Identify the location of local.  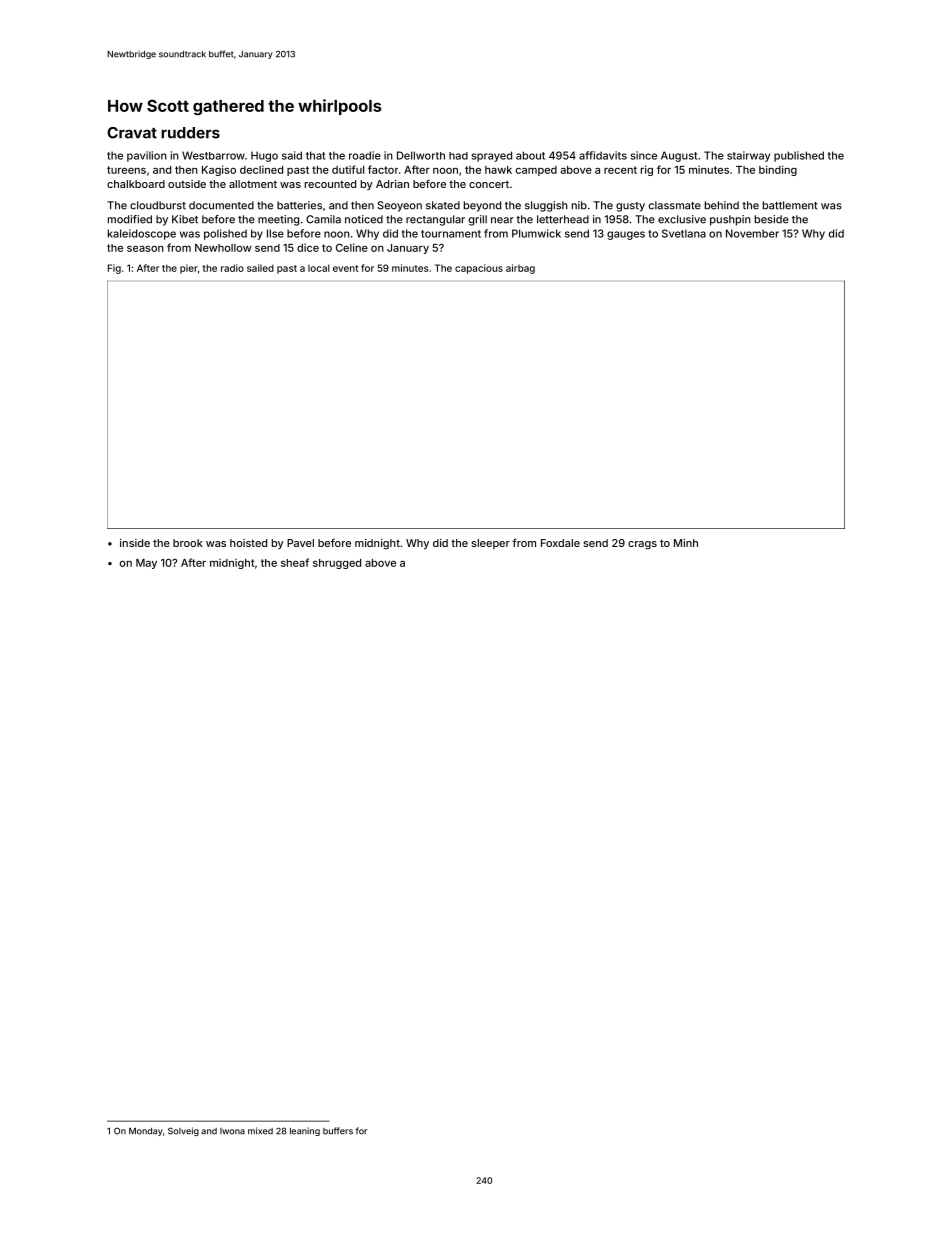
(319, 268).
